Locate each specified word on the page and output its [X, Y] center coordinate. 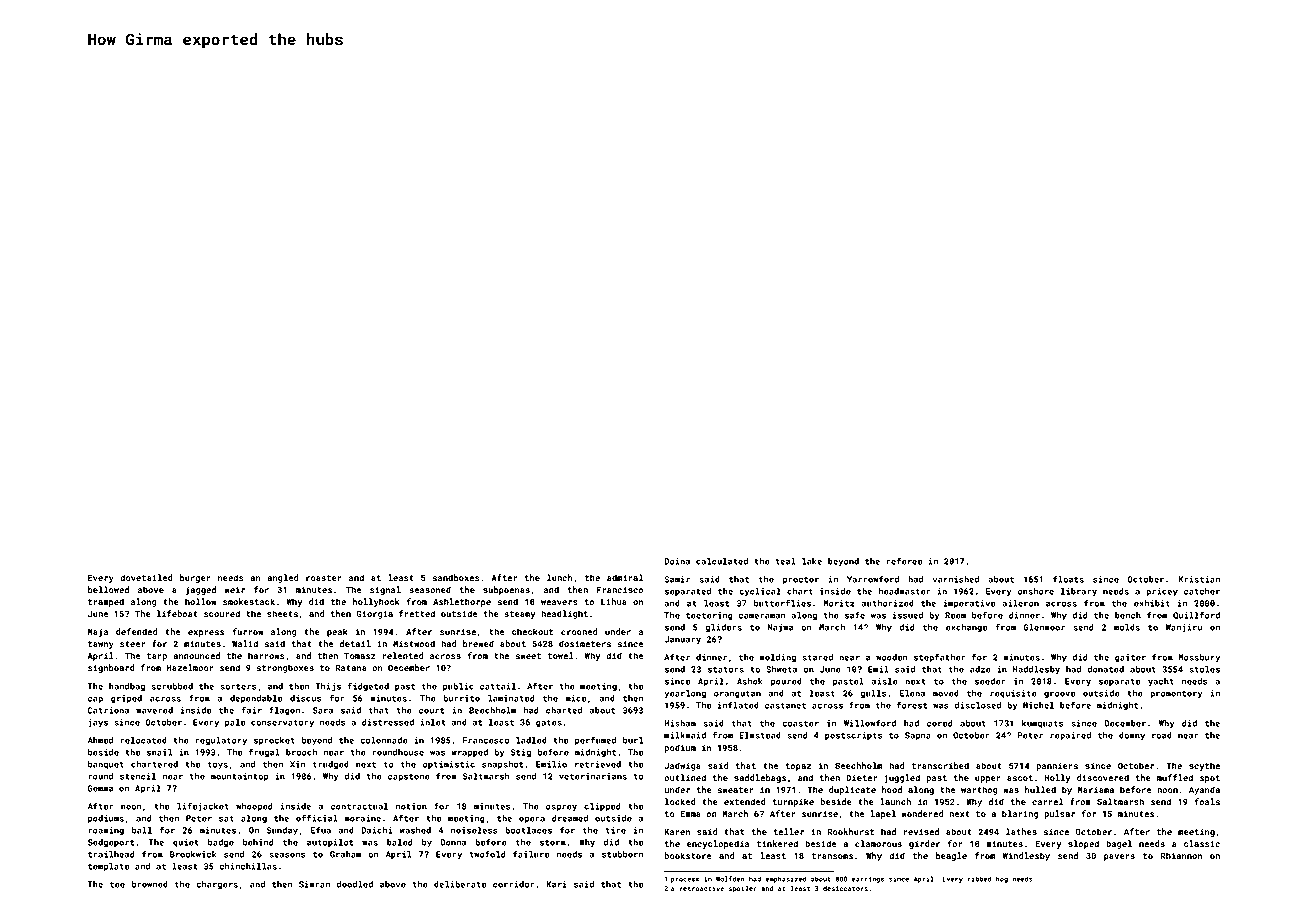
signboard [111, 668]
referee [904, 561]
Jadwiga [682, 766]
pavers [1119, 857]
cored [940, 723]
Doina [677, 561]
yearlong [685, 694]
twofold [487, 854]
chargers [217, 885]
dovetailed [146, 577]
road [1162, 735]
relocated [144, 740]
